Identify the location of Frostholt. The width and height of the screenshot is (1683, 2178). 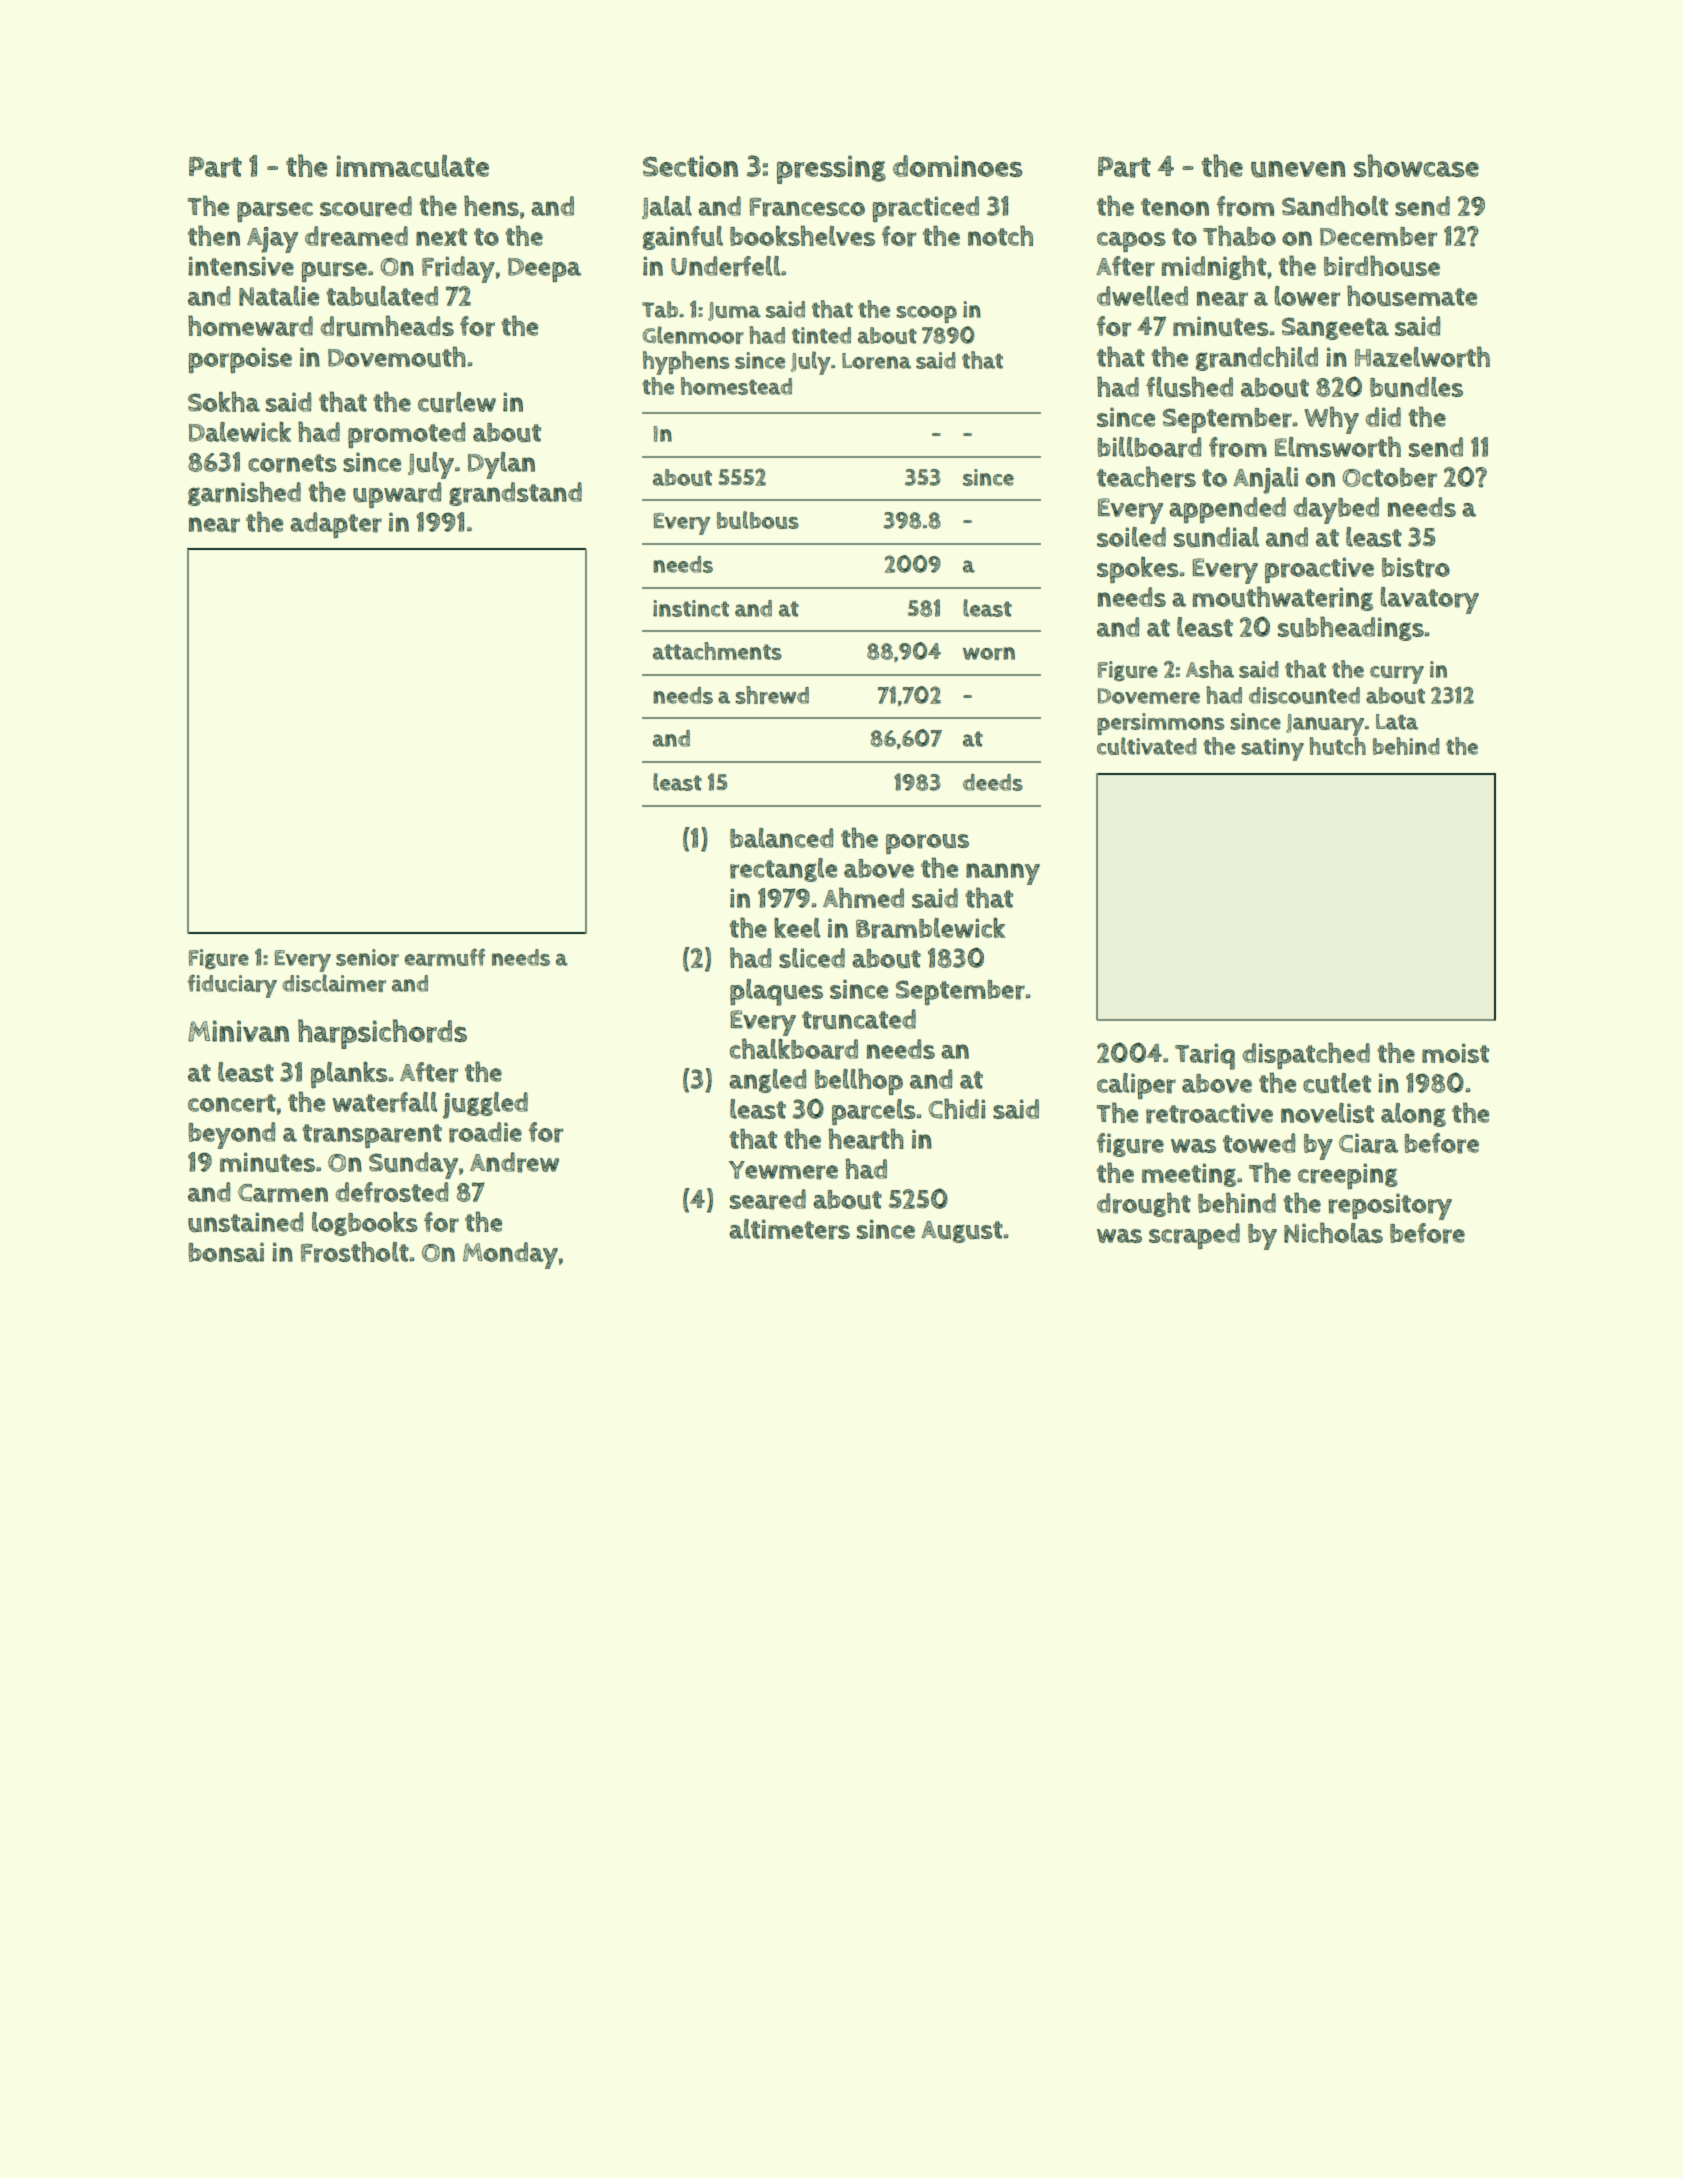
(355, 1252).
